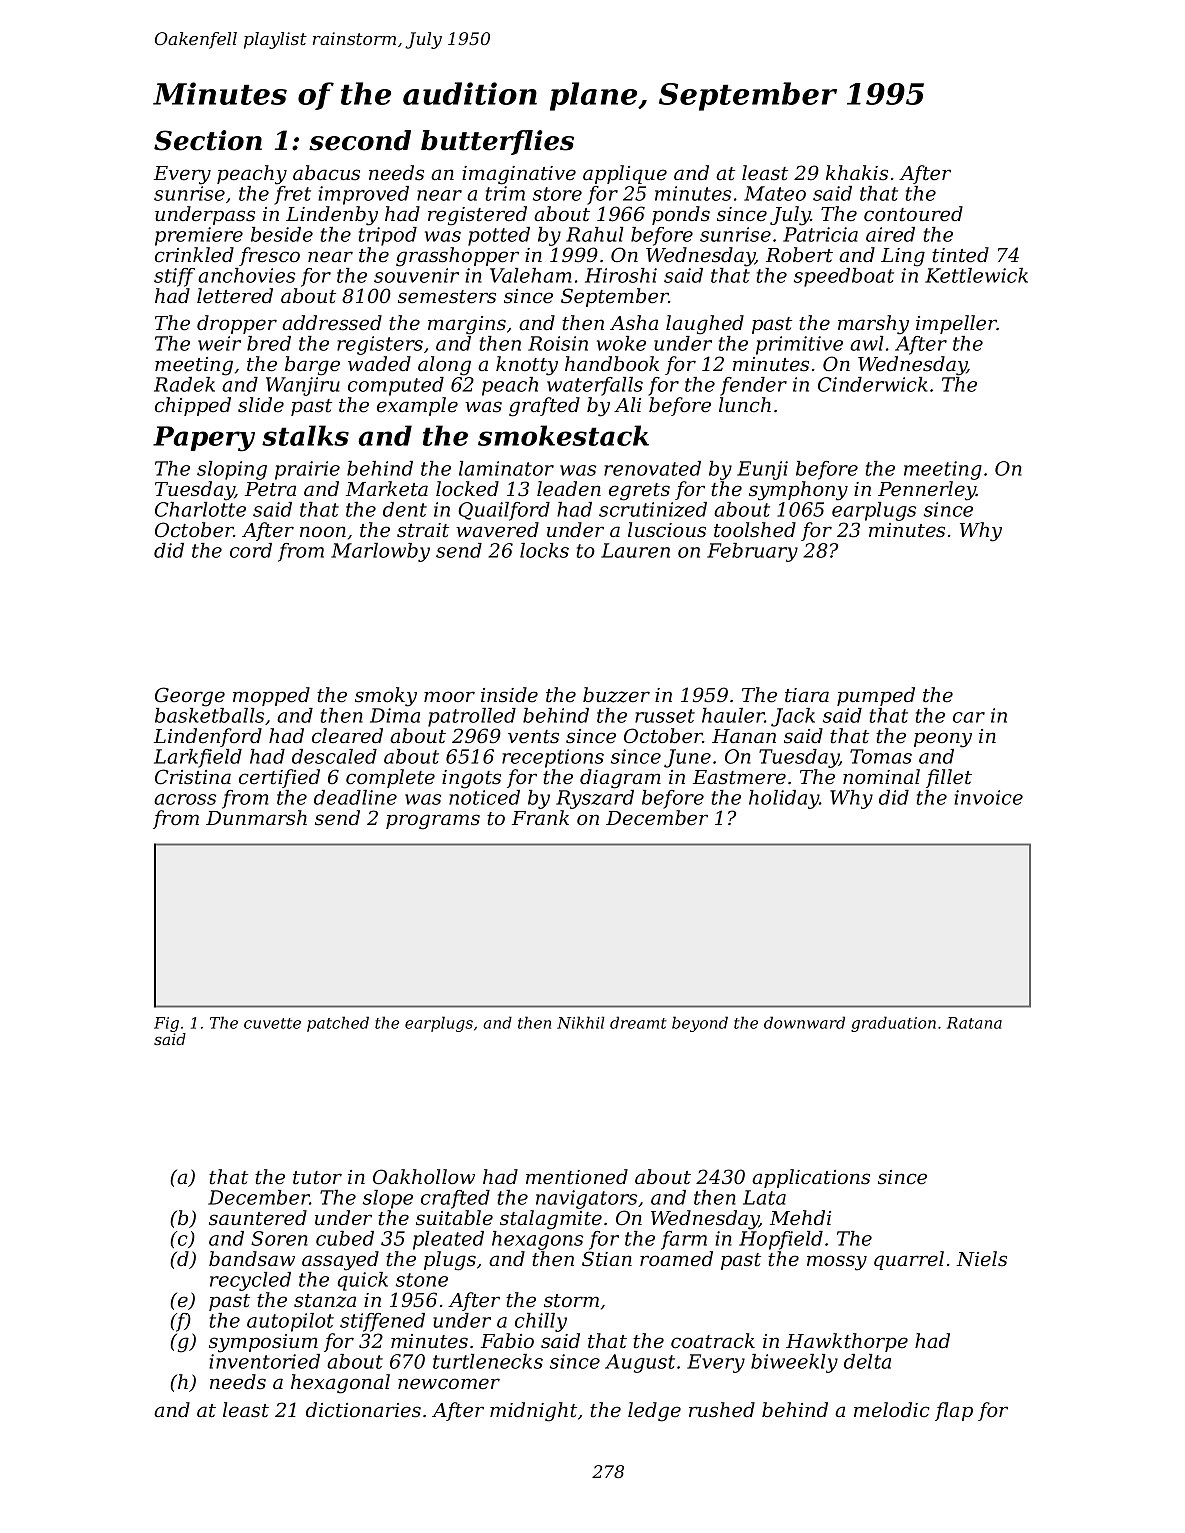  What do you see at coordinates (909, 1260) in the document?
I see `quarrel` at bounding box center [909, 1260].
